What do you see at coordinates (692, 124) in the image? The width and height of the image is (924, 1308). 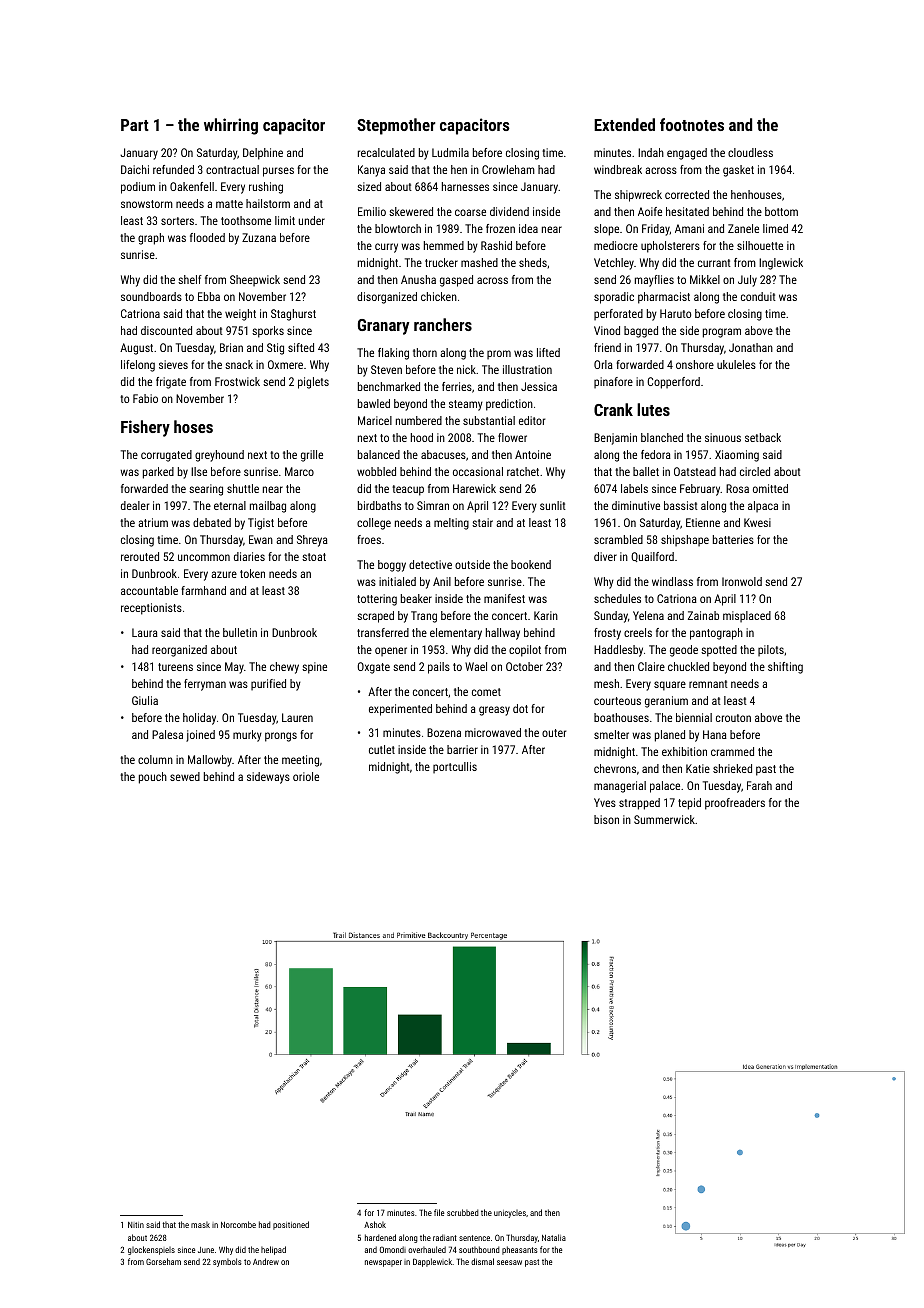 I see `footnotes` at bounding box center [692, 124].
